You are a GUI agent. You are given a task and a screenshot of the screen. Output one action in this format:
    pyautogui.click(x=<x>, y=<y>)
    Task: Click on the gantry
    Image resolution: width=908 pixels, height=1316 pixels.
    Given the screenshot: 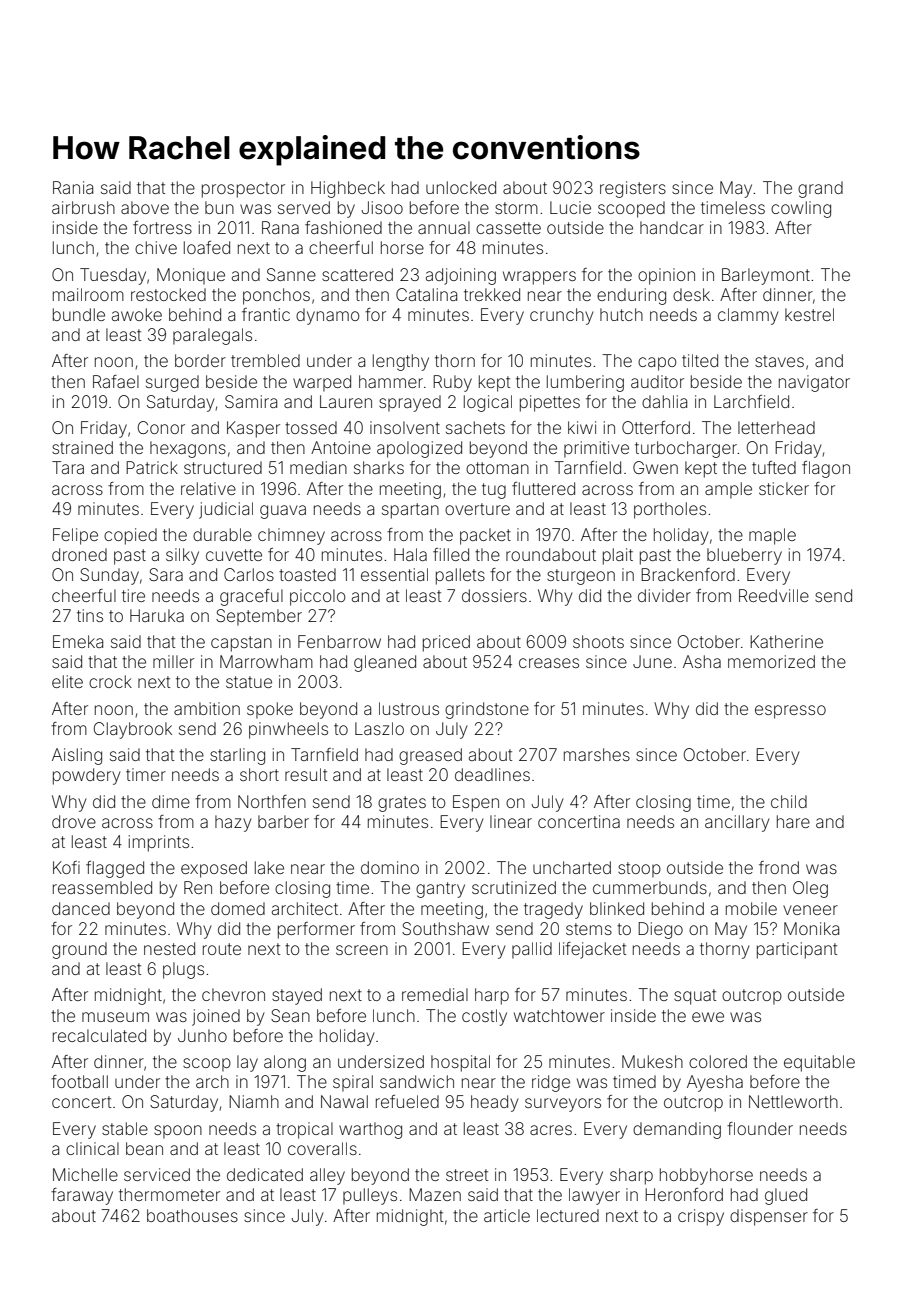 What is the action you would take?
    pyautogui.click(x=440, y=890)
